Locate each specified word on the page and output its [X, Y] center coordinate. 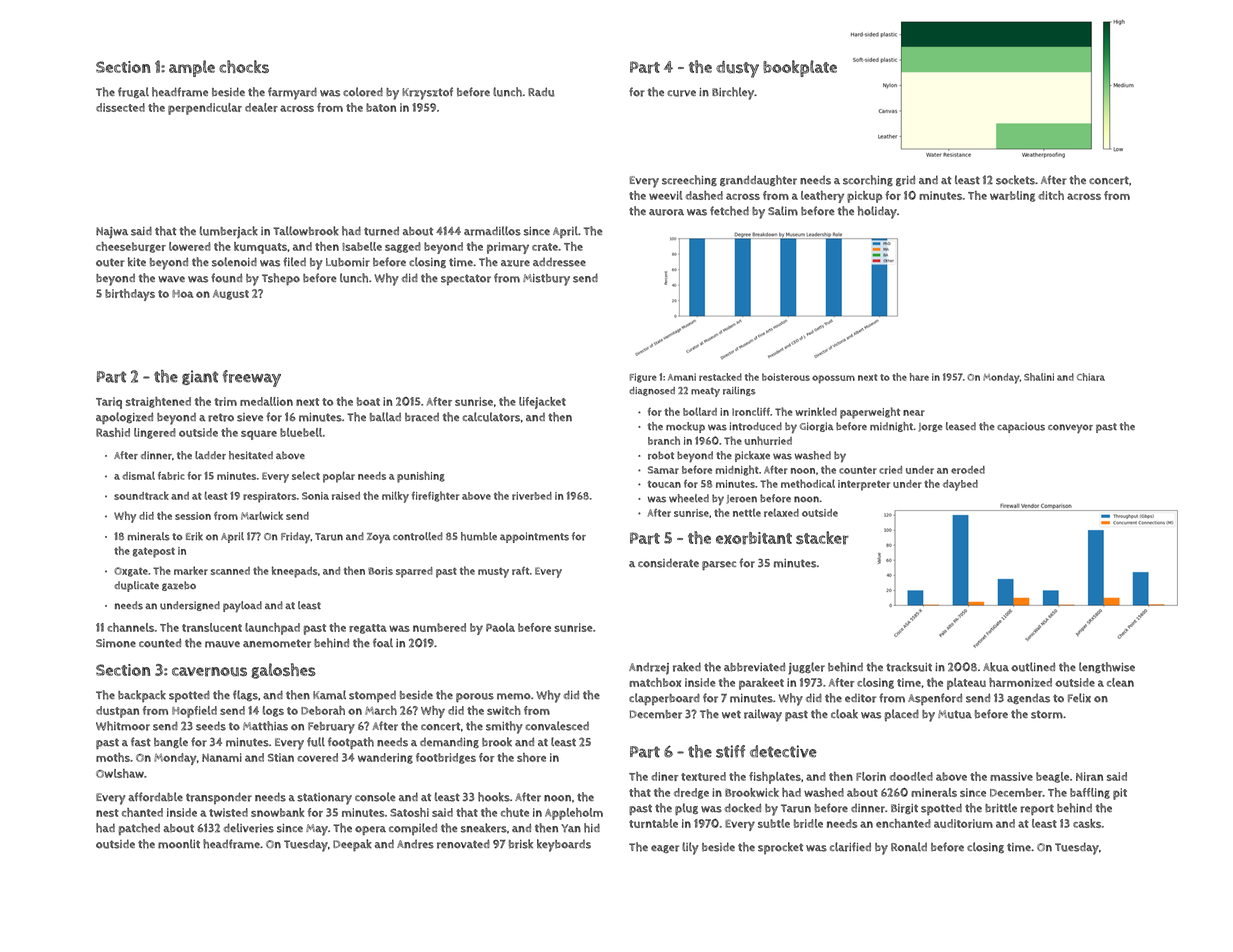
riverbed [532, 496]
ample [192, 68]
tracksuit [909, 667]
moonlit [179, 844]
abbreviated [754, 667]
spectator [466, 279]
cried [890, 470]
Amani [682, 377]
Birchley [733, 93]
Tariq [109, 403]
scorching [868, 180]
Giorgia [817, 427]
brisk [521, 844]
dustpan [117, 712]
